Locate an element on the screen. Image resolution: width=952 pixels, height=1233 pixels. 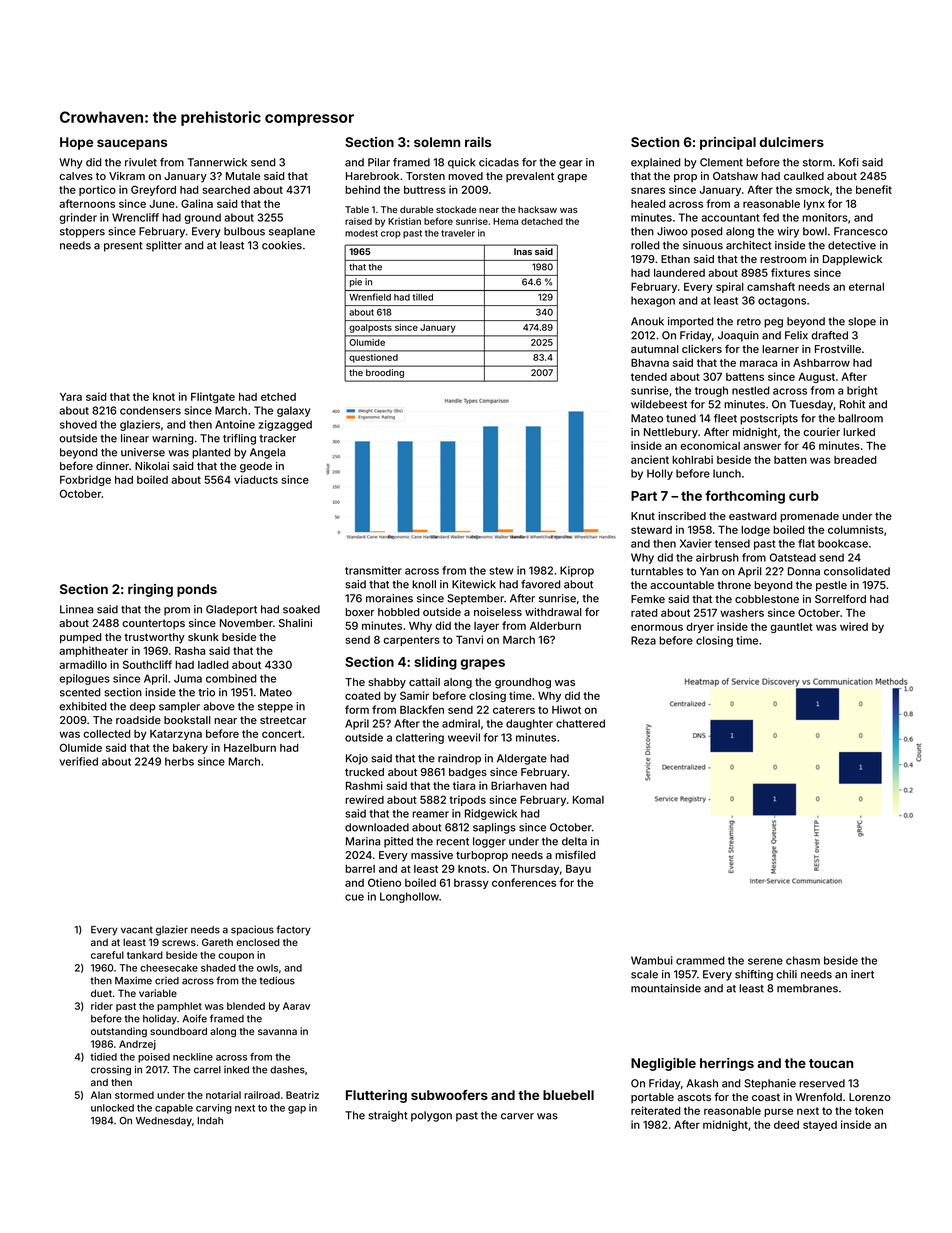
scale is located at coordinates (644, 974).
